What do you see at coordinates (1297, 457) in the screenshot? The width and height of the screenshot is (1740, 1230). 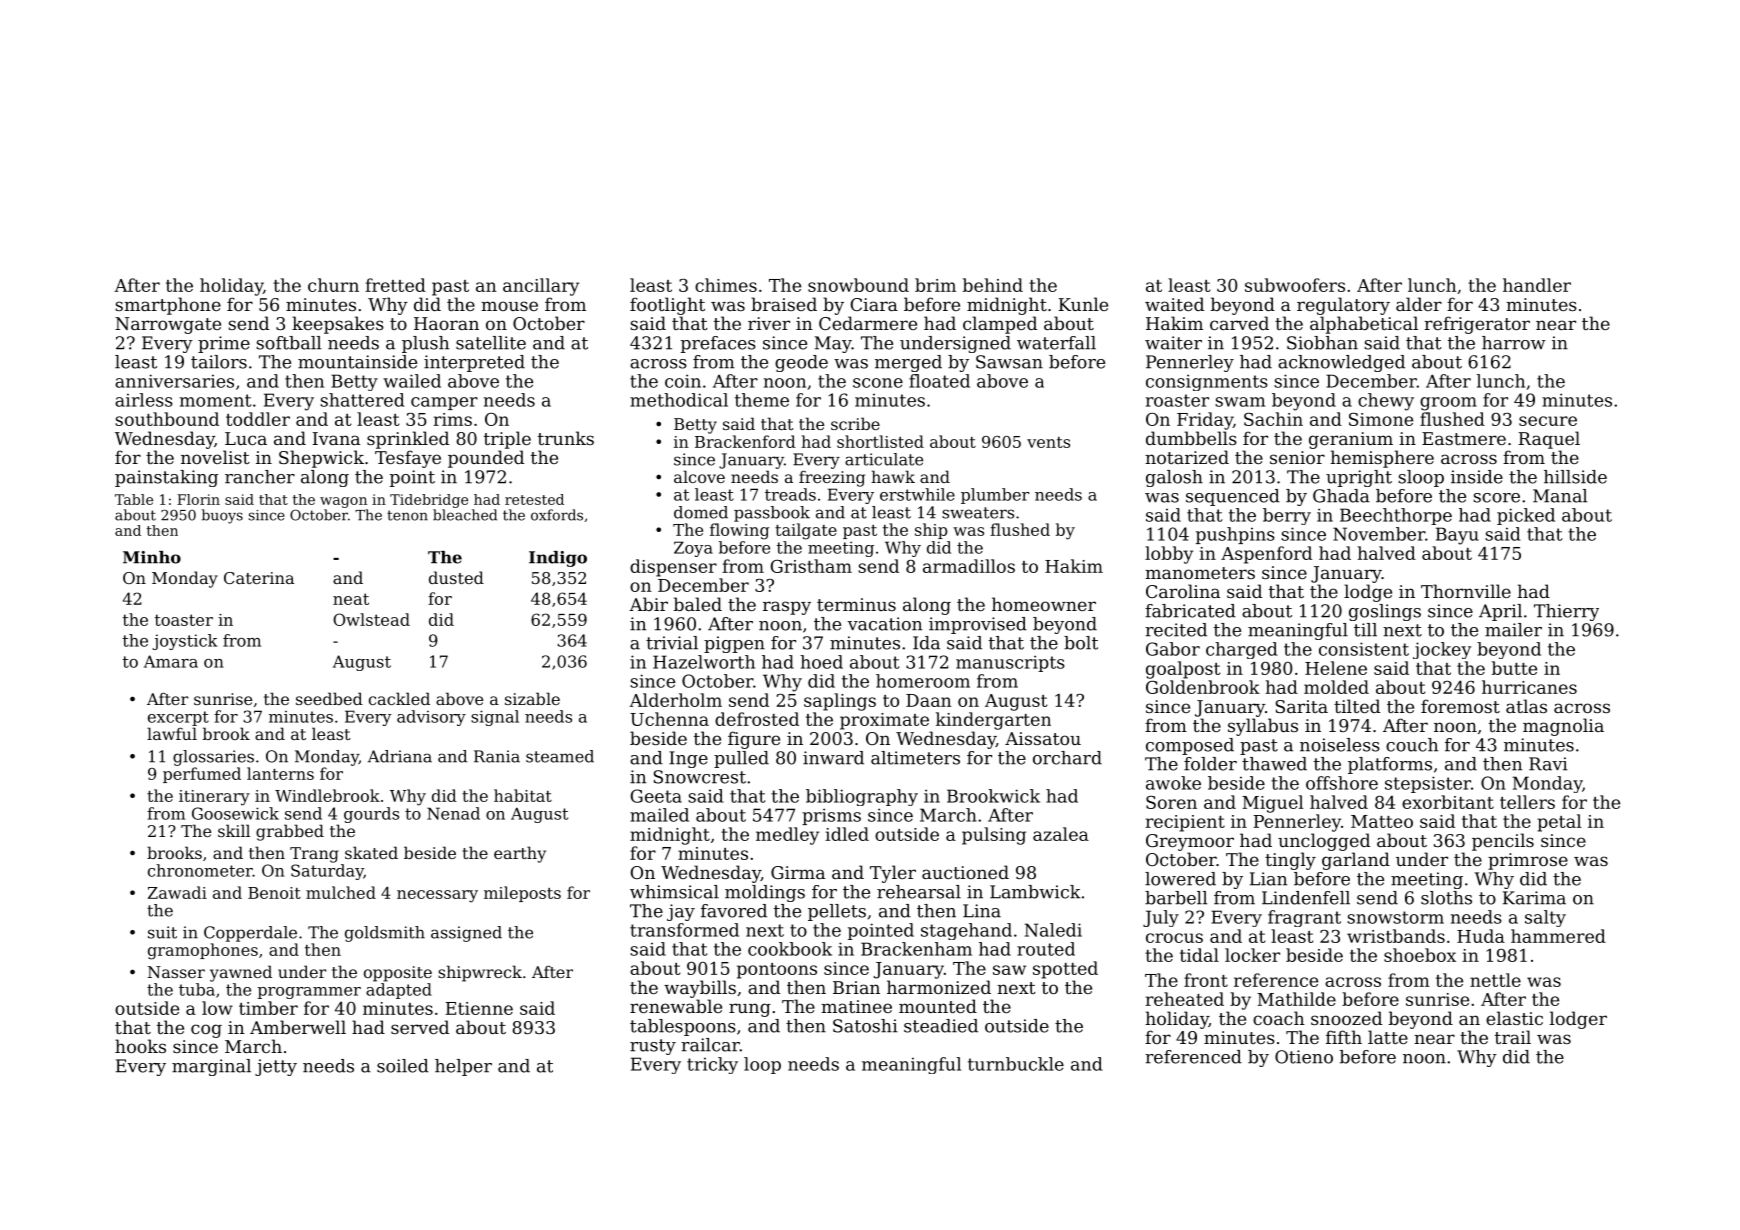 I see `senior` at bounding box center [1297, 457].
